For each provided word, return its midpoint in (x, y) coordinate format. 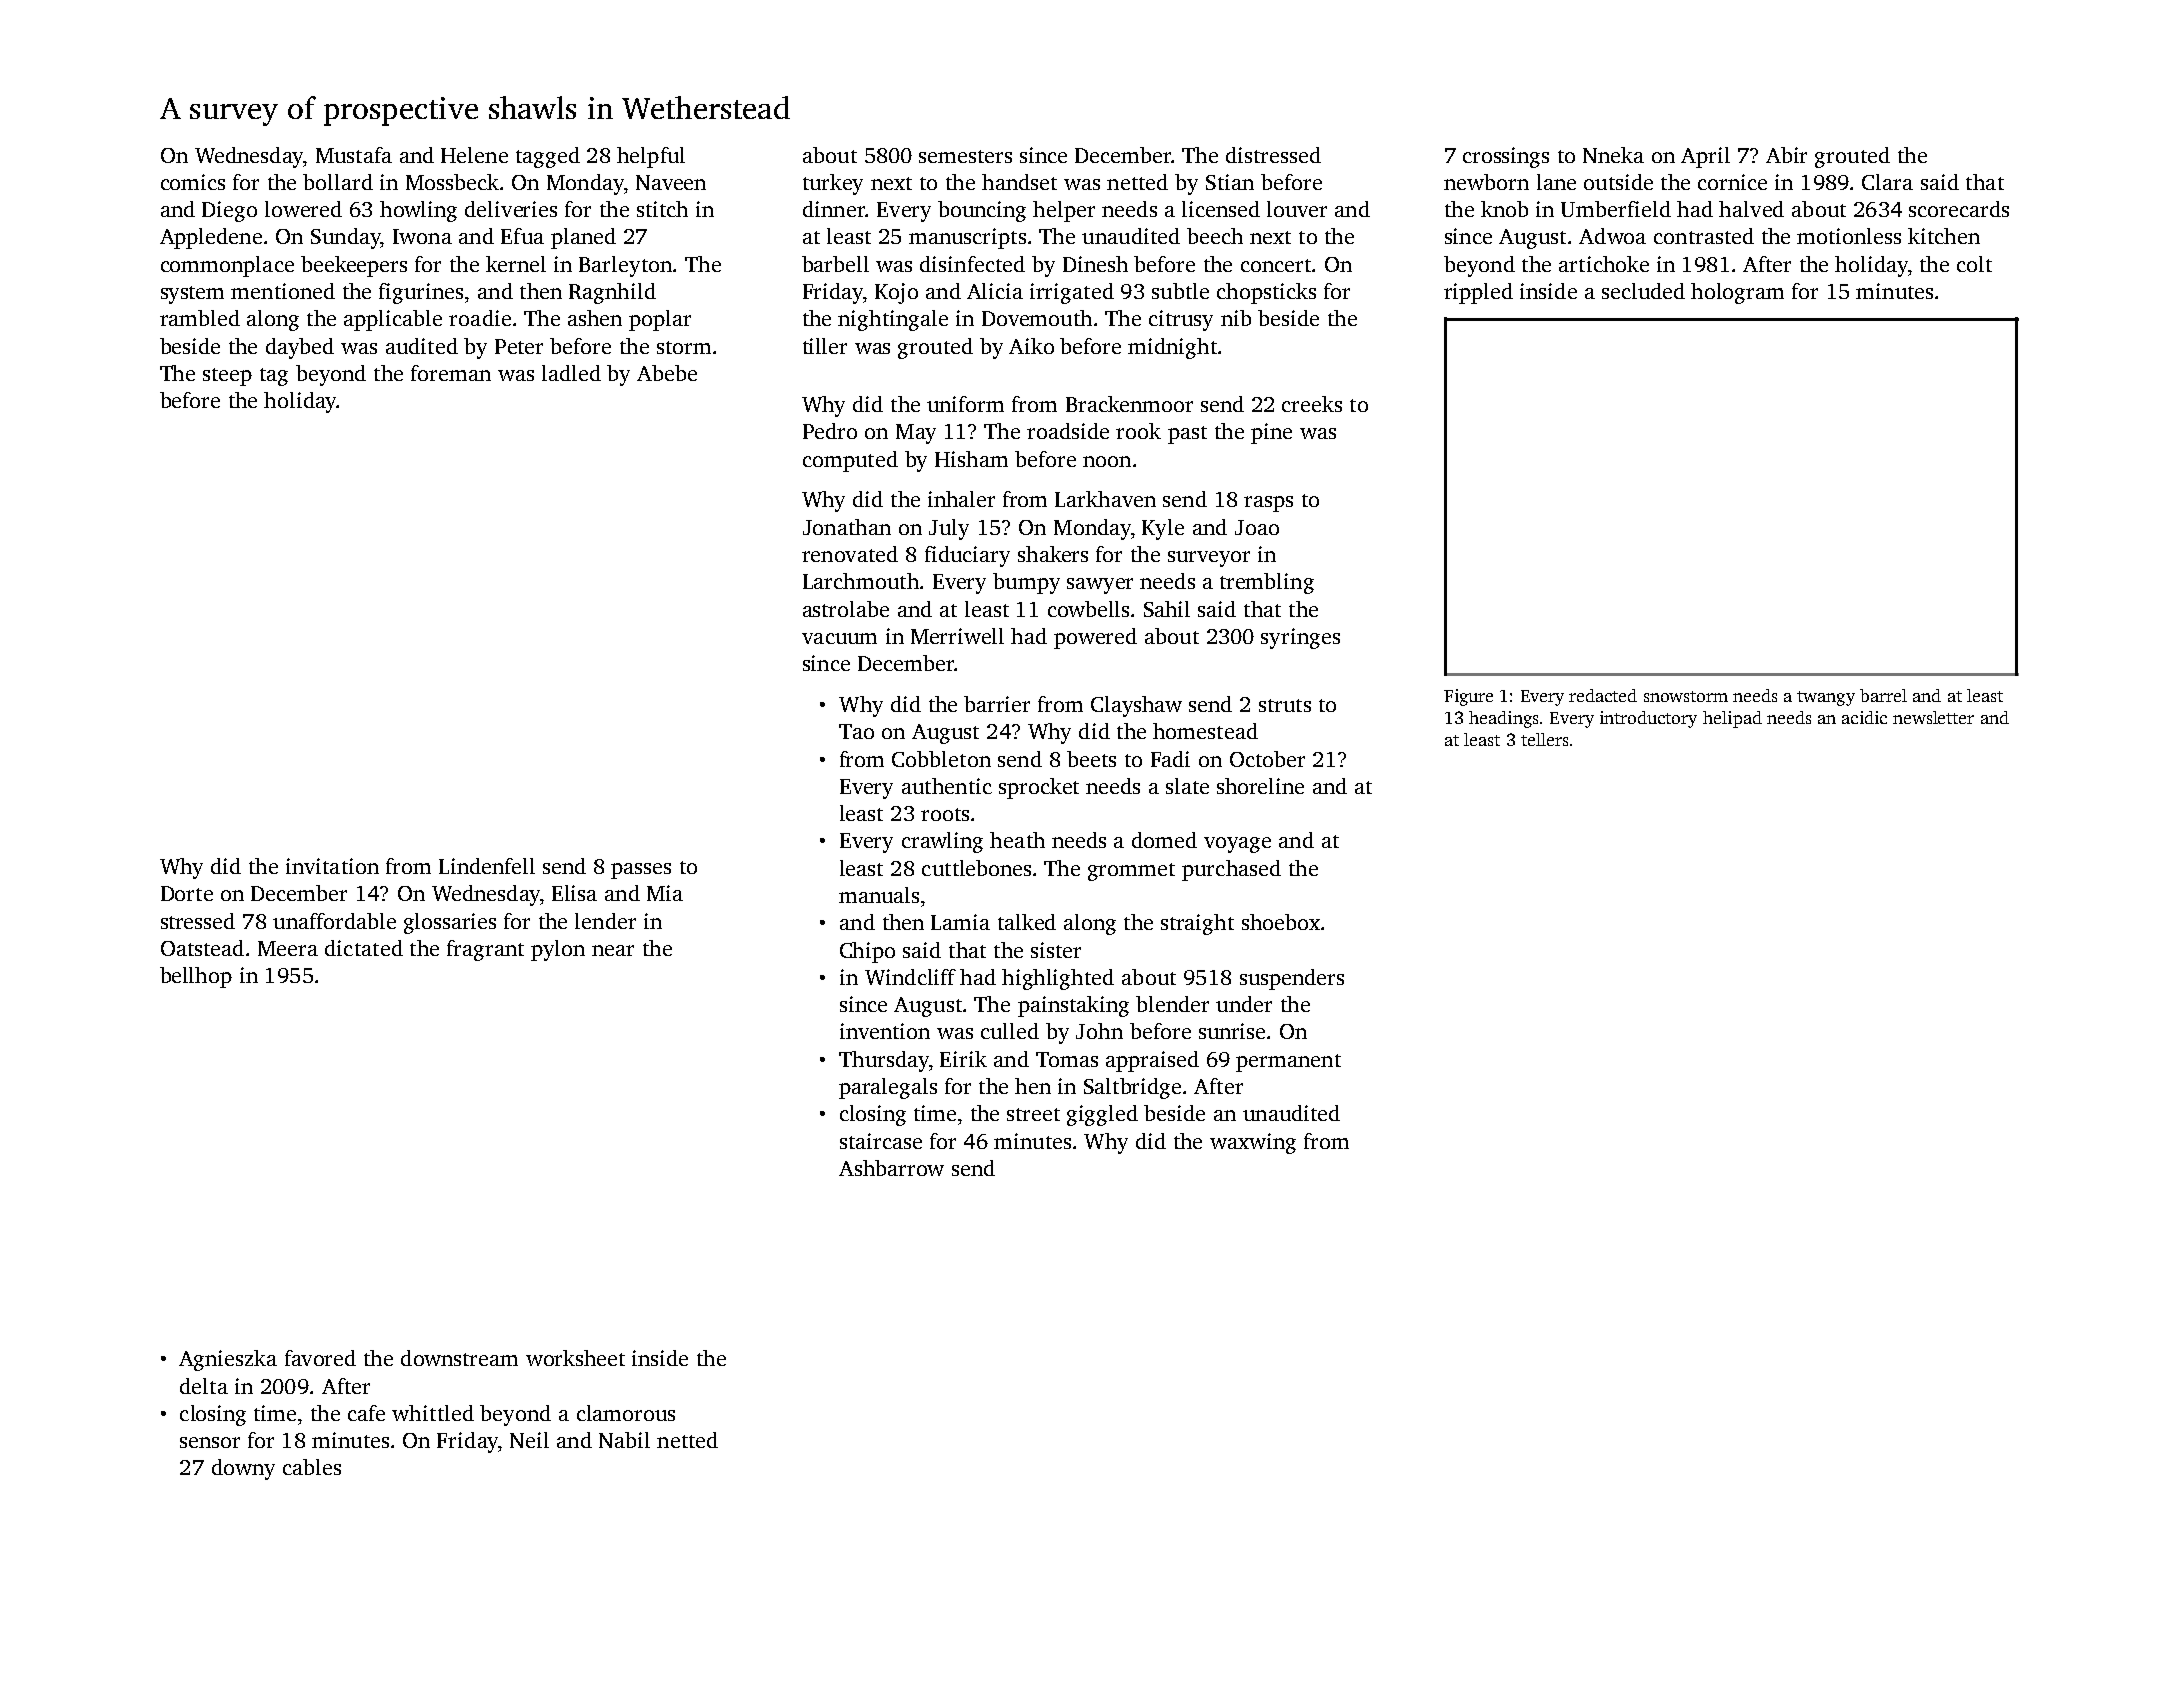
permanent (1288, 1063)
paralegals (888, 1088)
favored (320, 1358)
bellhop (196, 977)
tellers (1544, 739)
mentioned (283, 291)
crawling (942, 842)
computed (850, 461)
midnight (1172, 348)
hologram (1737, 293)
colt (1974, 264)
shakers (1053, 554)
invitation (332, 866)
